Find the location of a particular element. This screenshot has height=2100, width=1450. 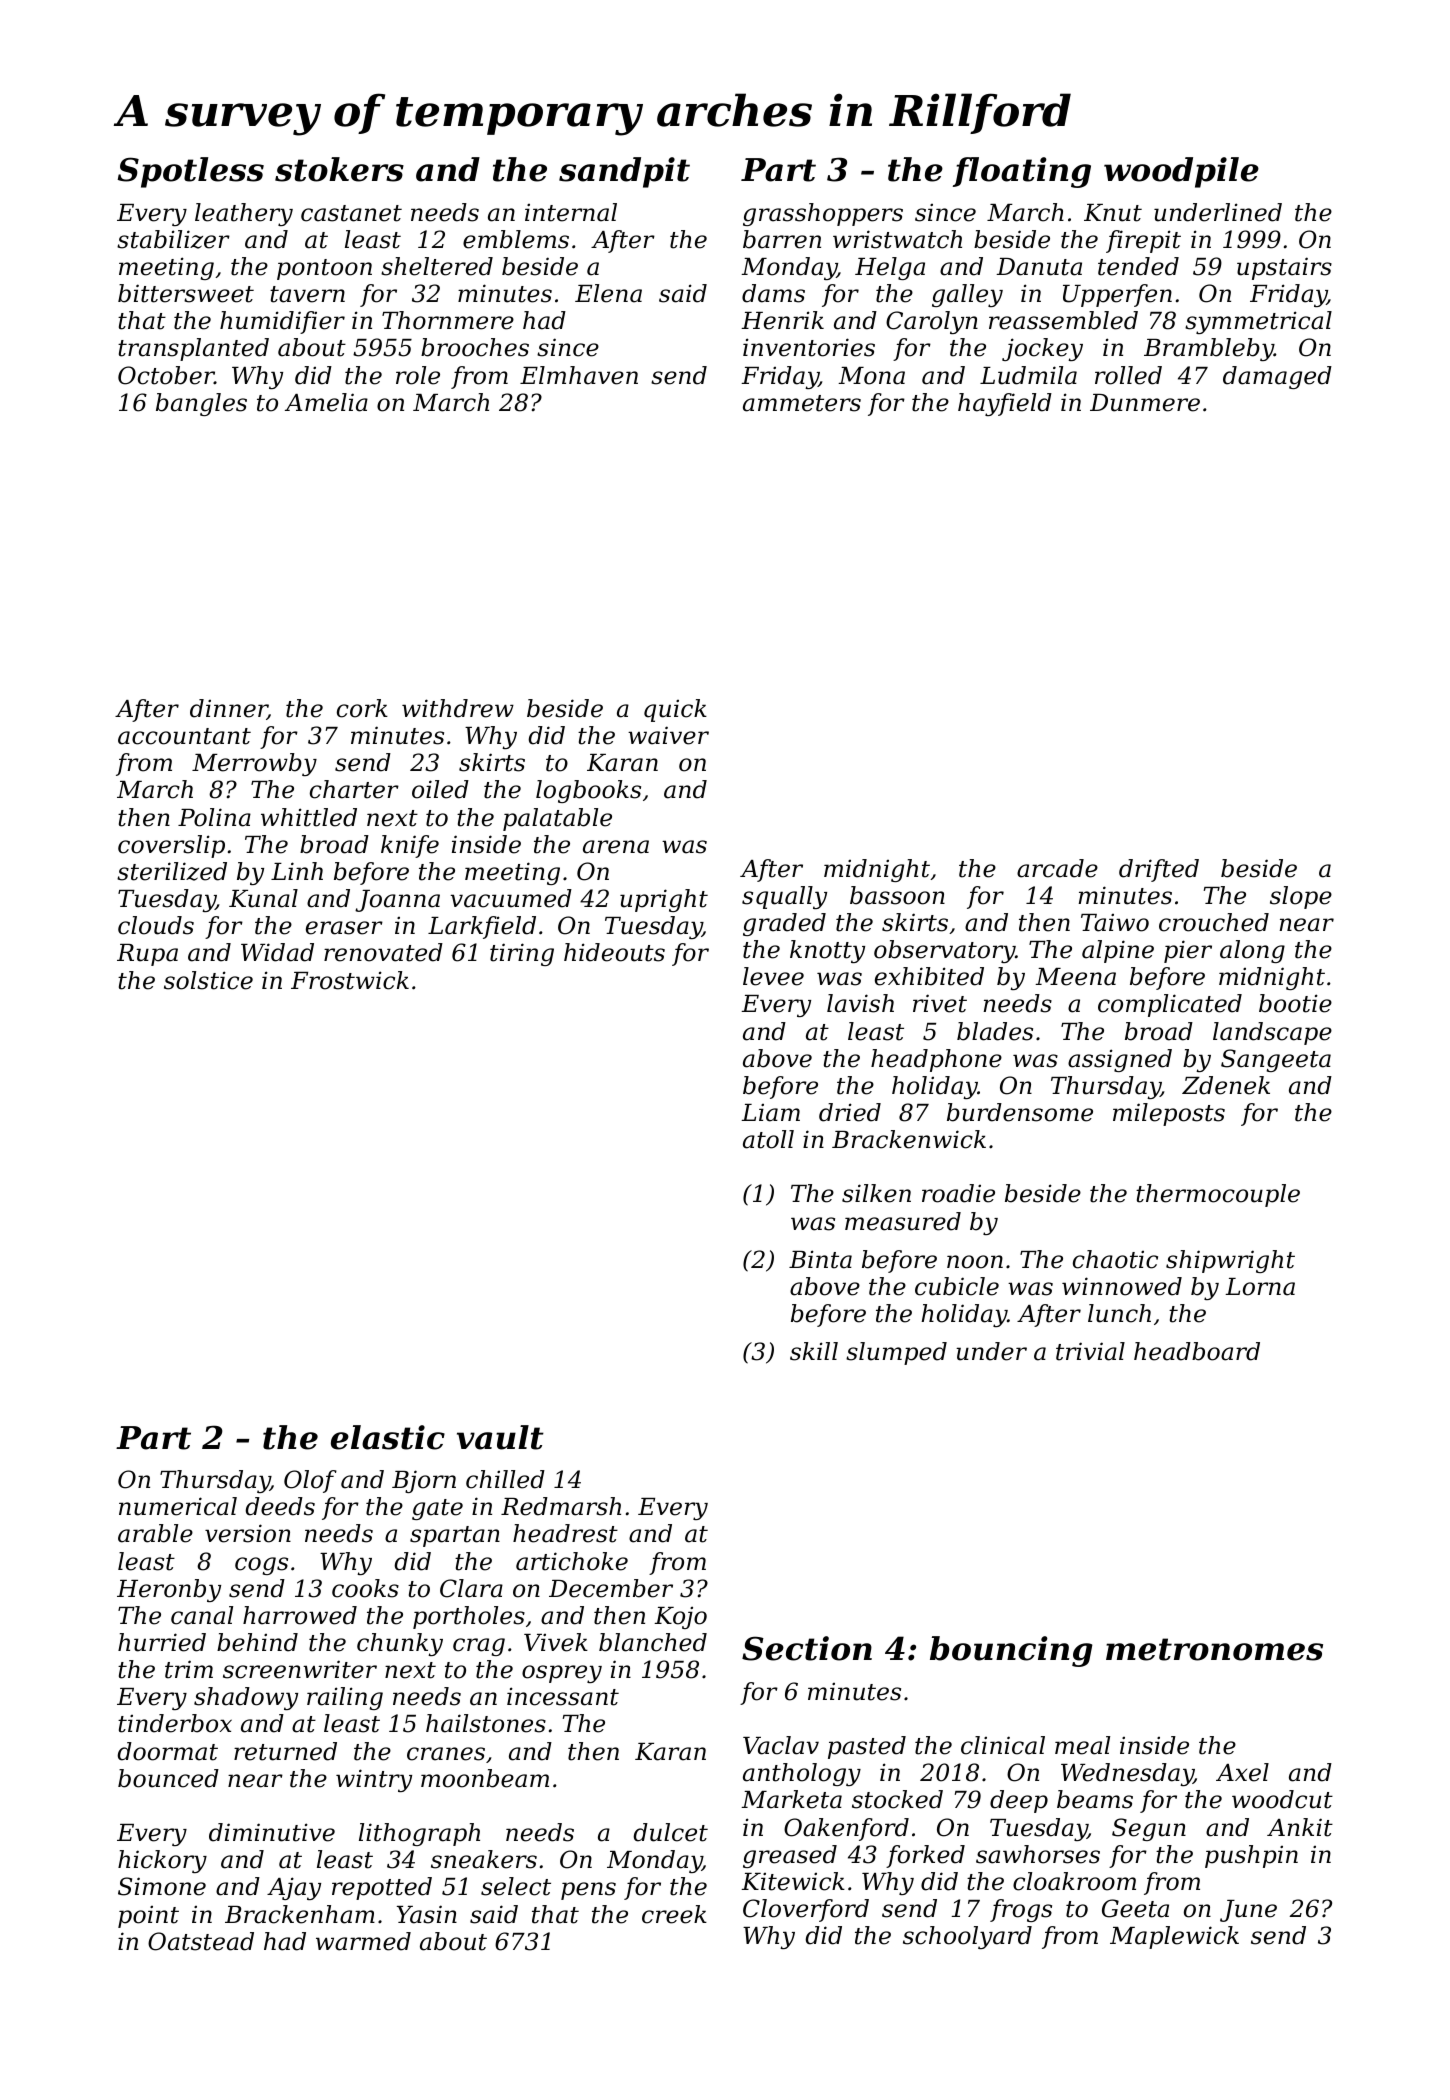

schoolyard is located at coordinates (967, 1937).
